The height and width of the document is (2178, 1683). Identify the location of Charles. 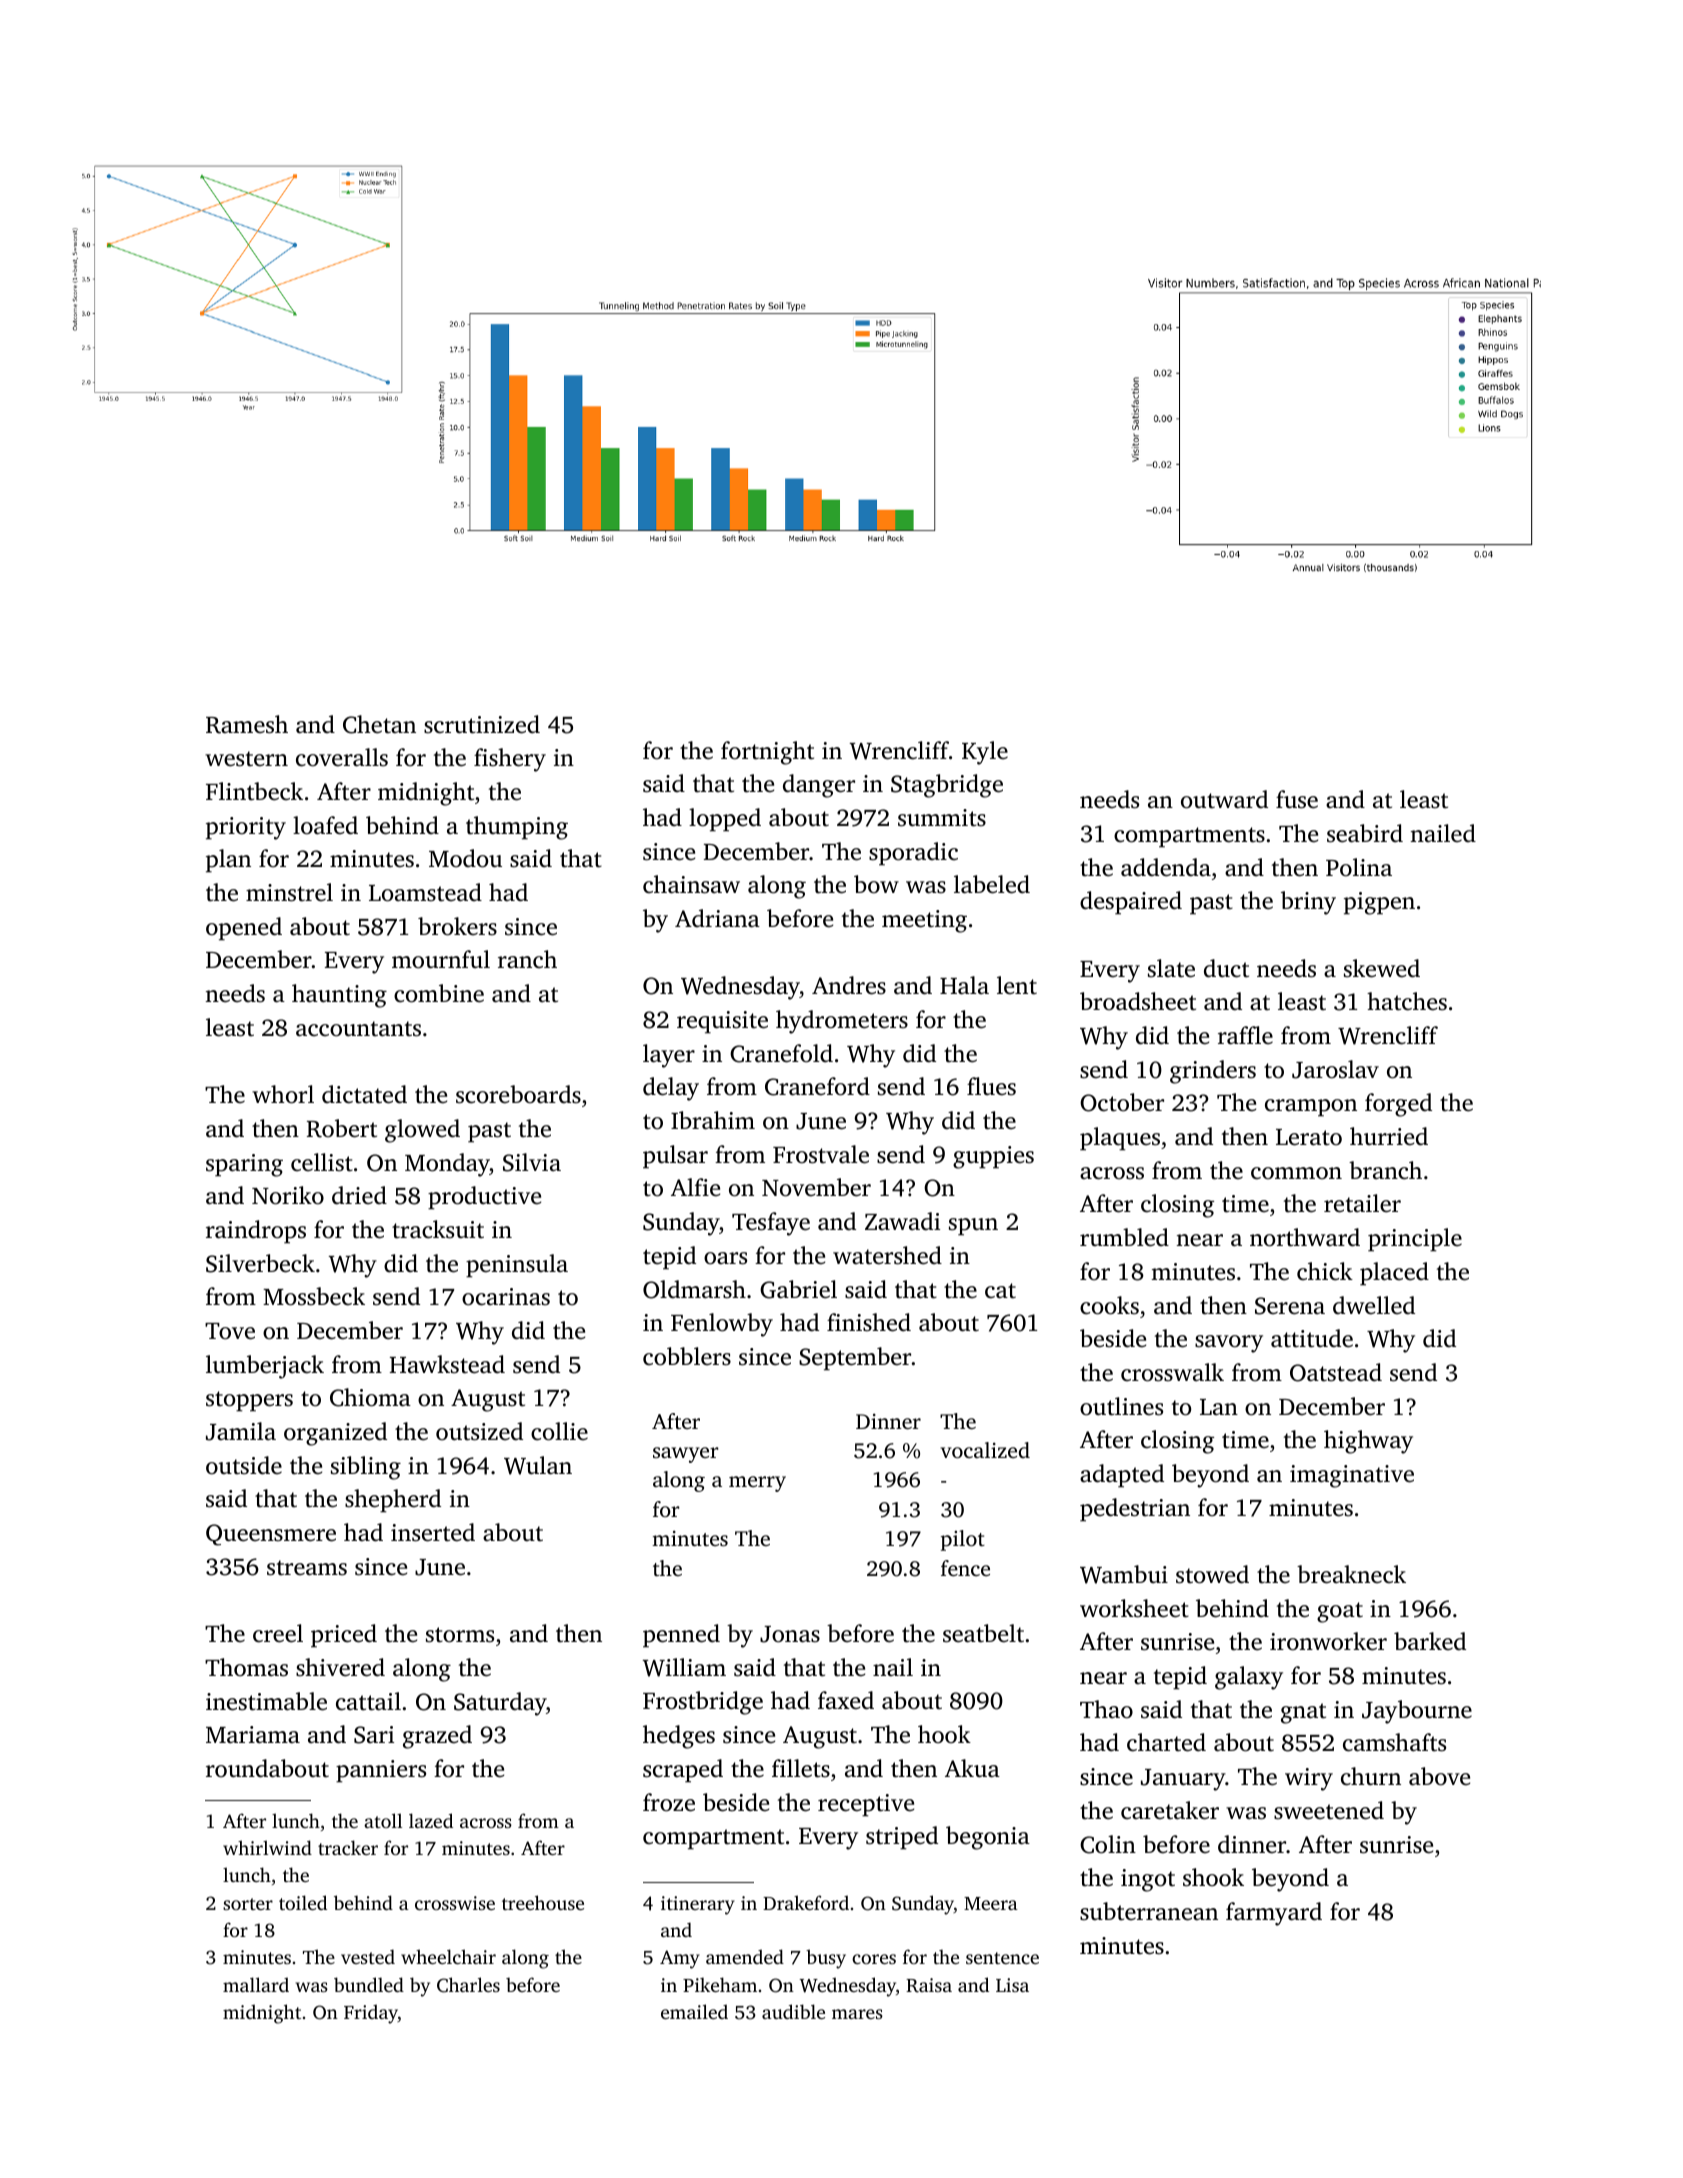
(468, 1985).
